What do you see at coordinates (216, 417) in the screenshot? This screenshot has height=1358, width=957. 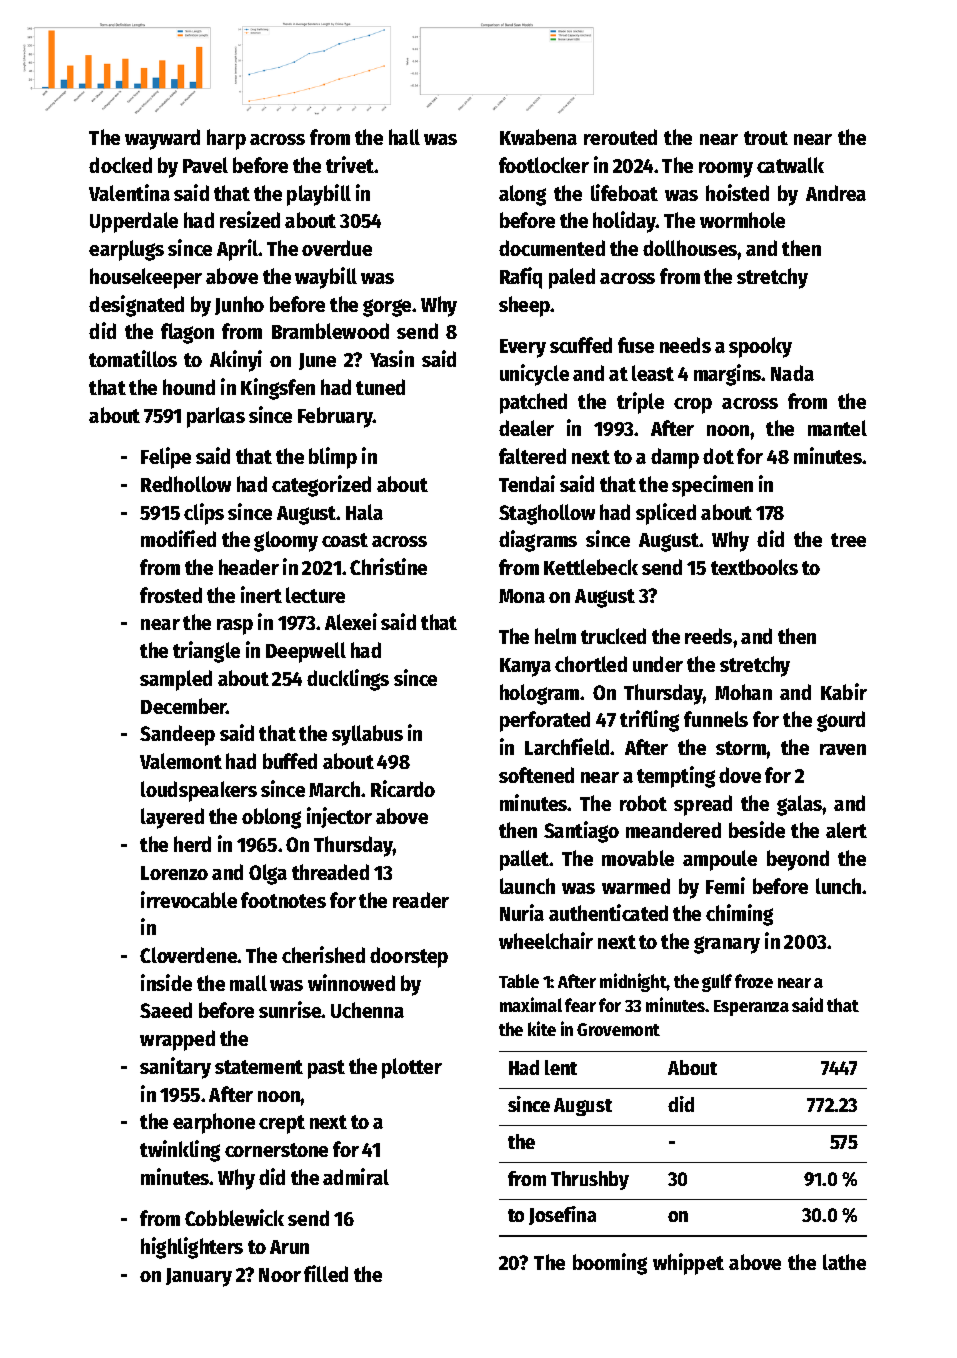 I see `parkas` at bounding box center [216, 417].
